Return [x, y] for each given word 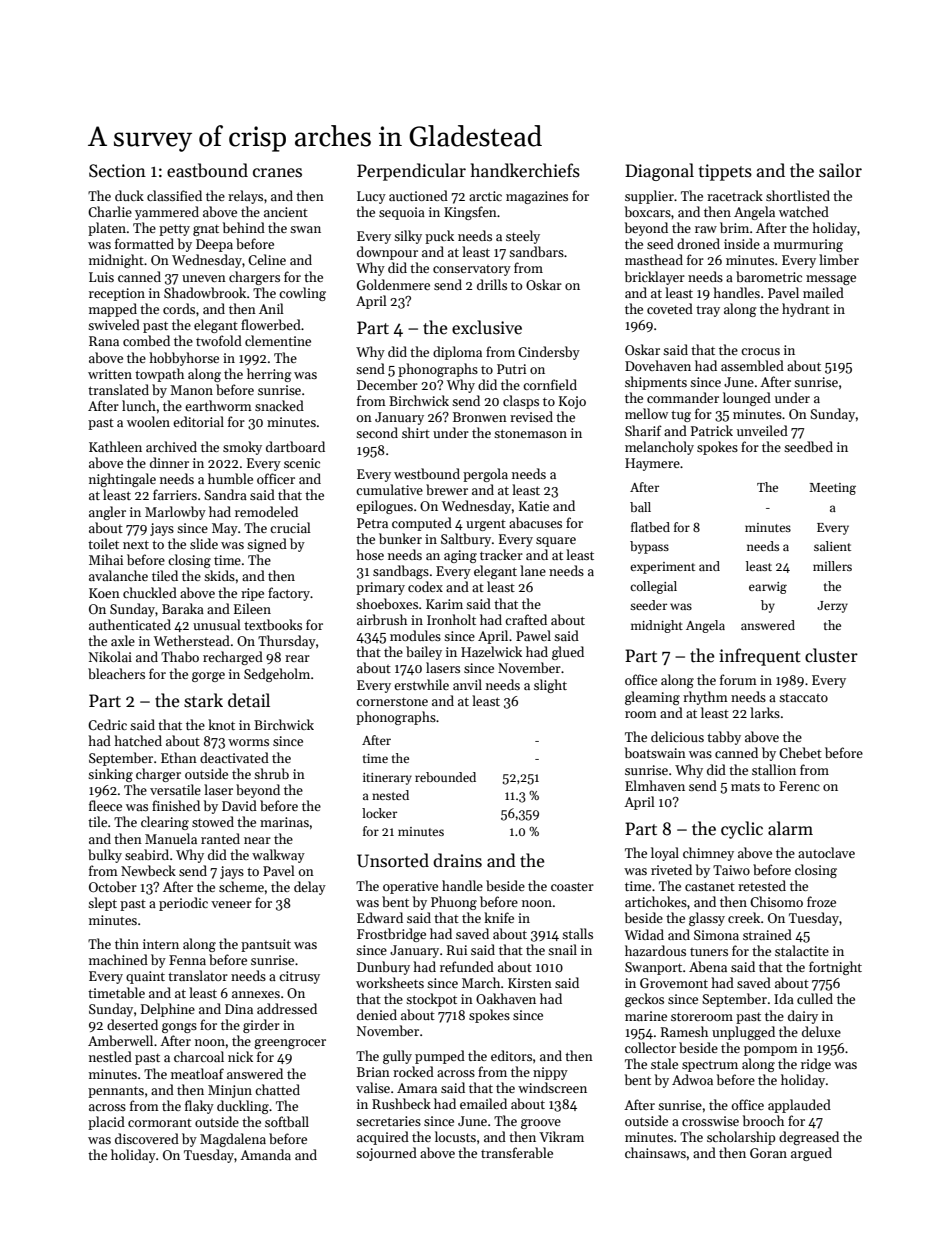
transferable [517, 1152]
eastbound [207, 170]
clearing [165, 823]
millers [832, 566]
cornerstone [392, 701]
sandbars [536, 251]
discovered [147, 1138]
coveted [670, 308]
